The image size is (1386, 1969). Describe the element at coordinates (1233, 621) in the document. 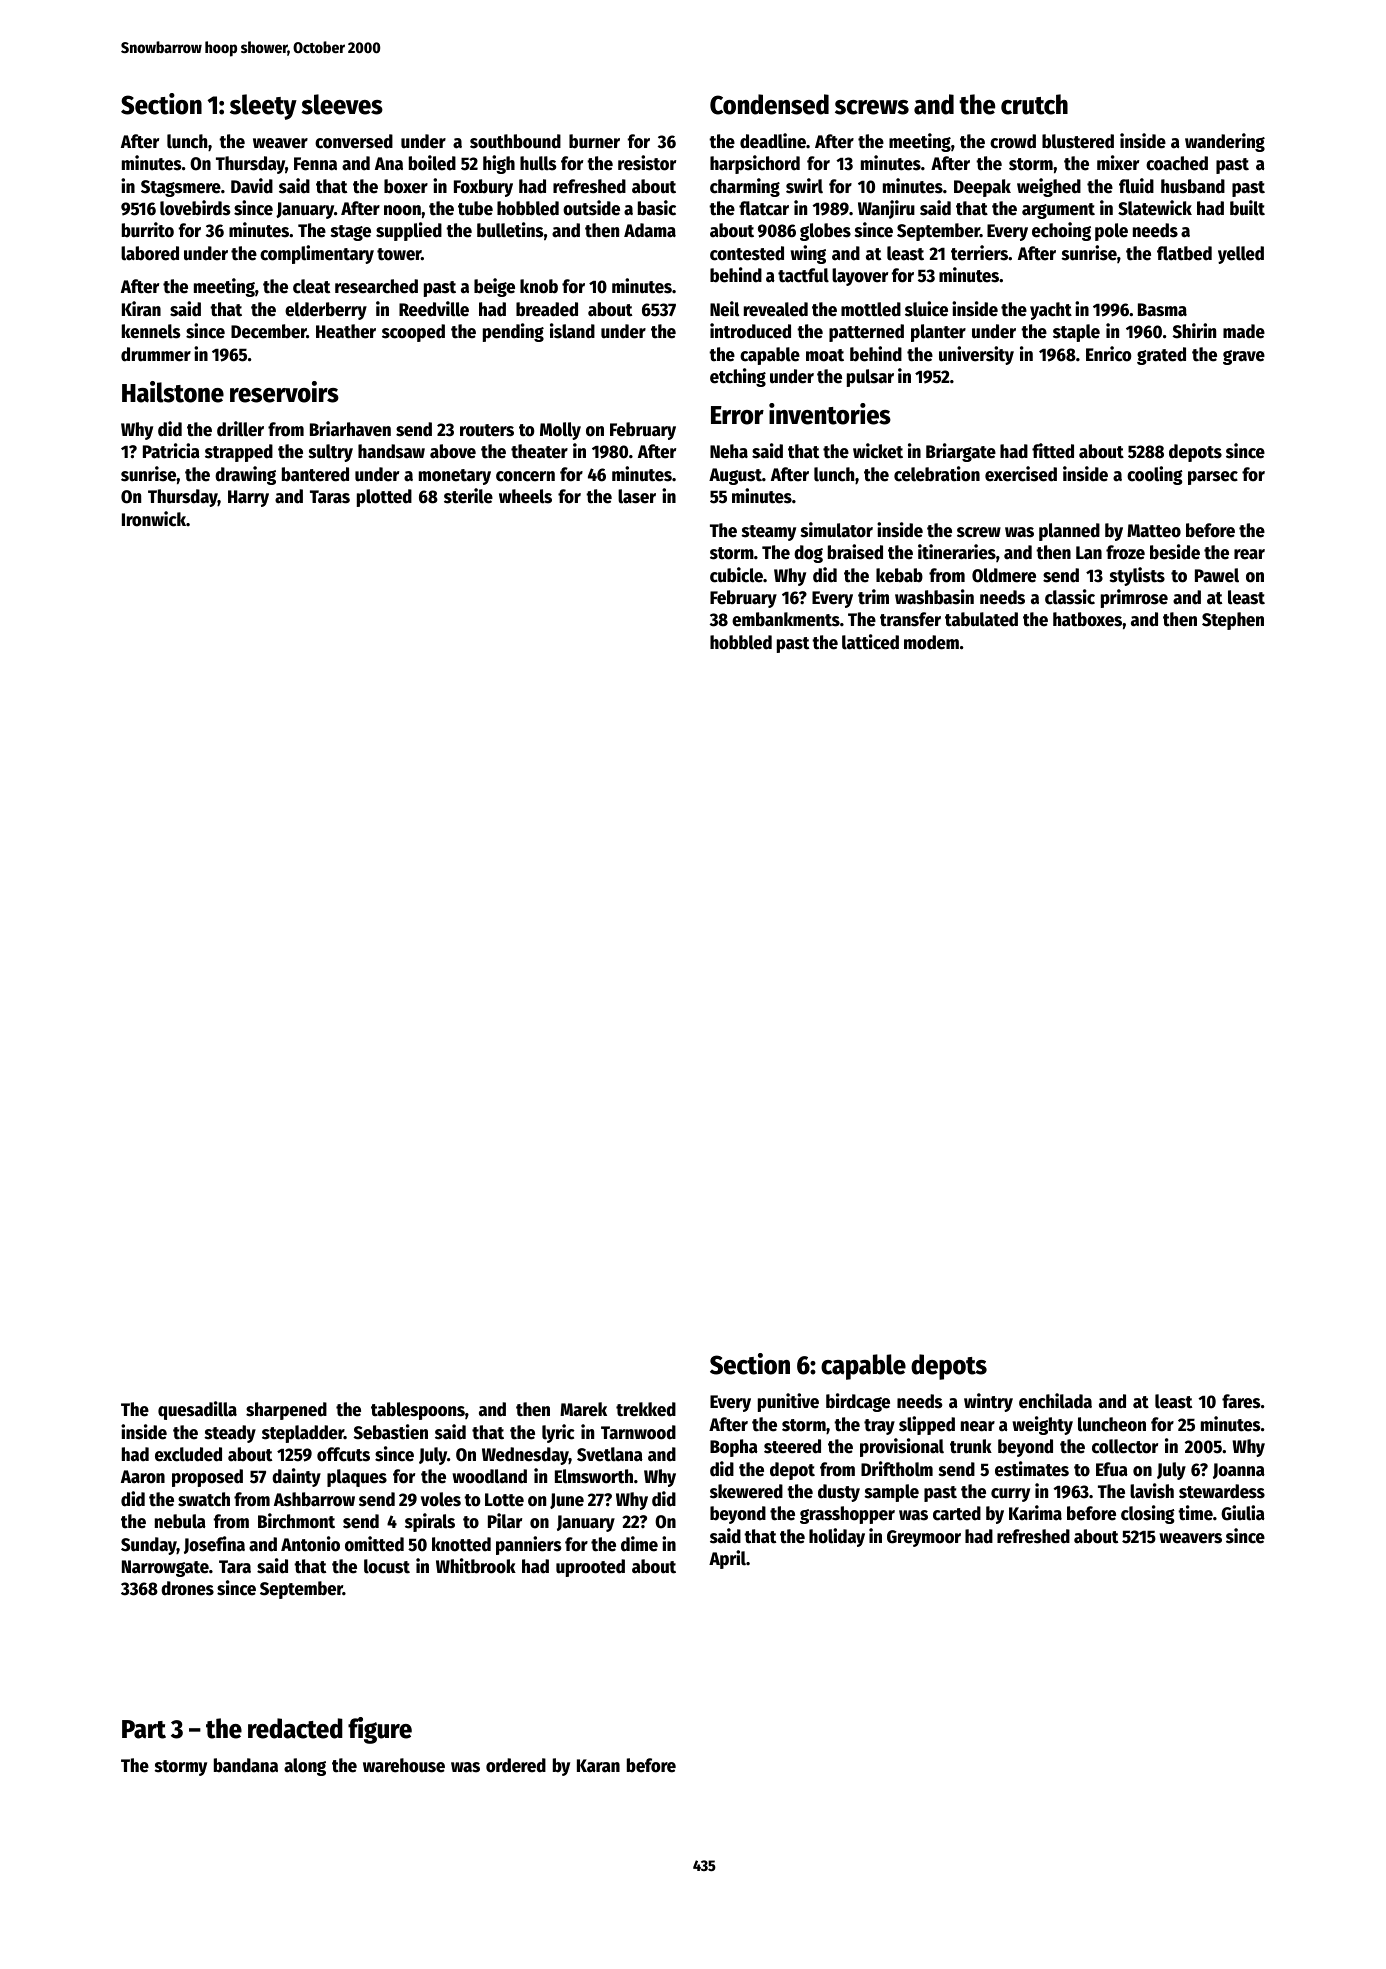

I see `Stephen` at that location.
